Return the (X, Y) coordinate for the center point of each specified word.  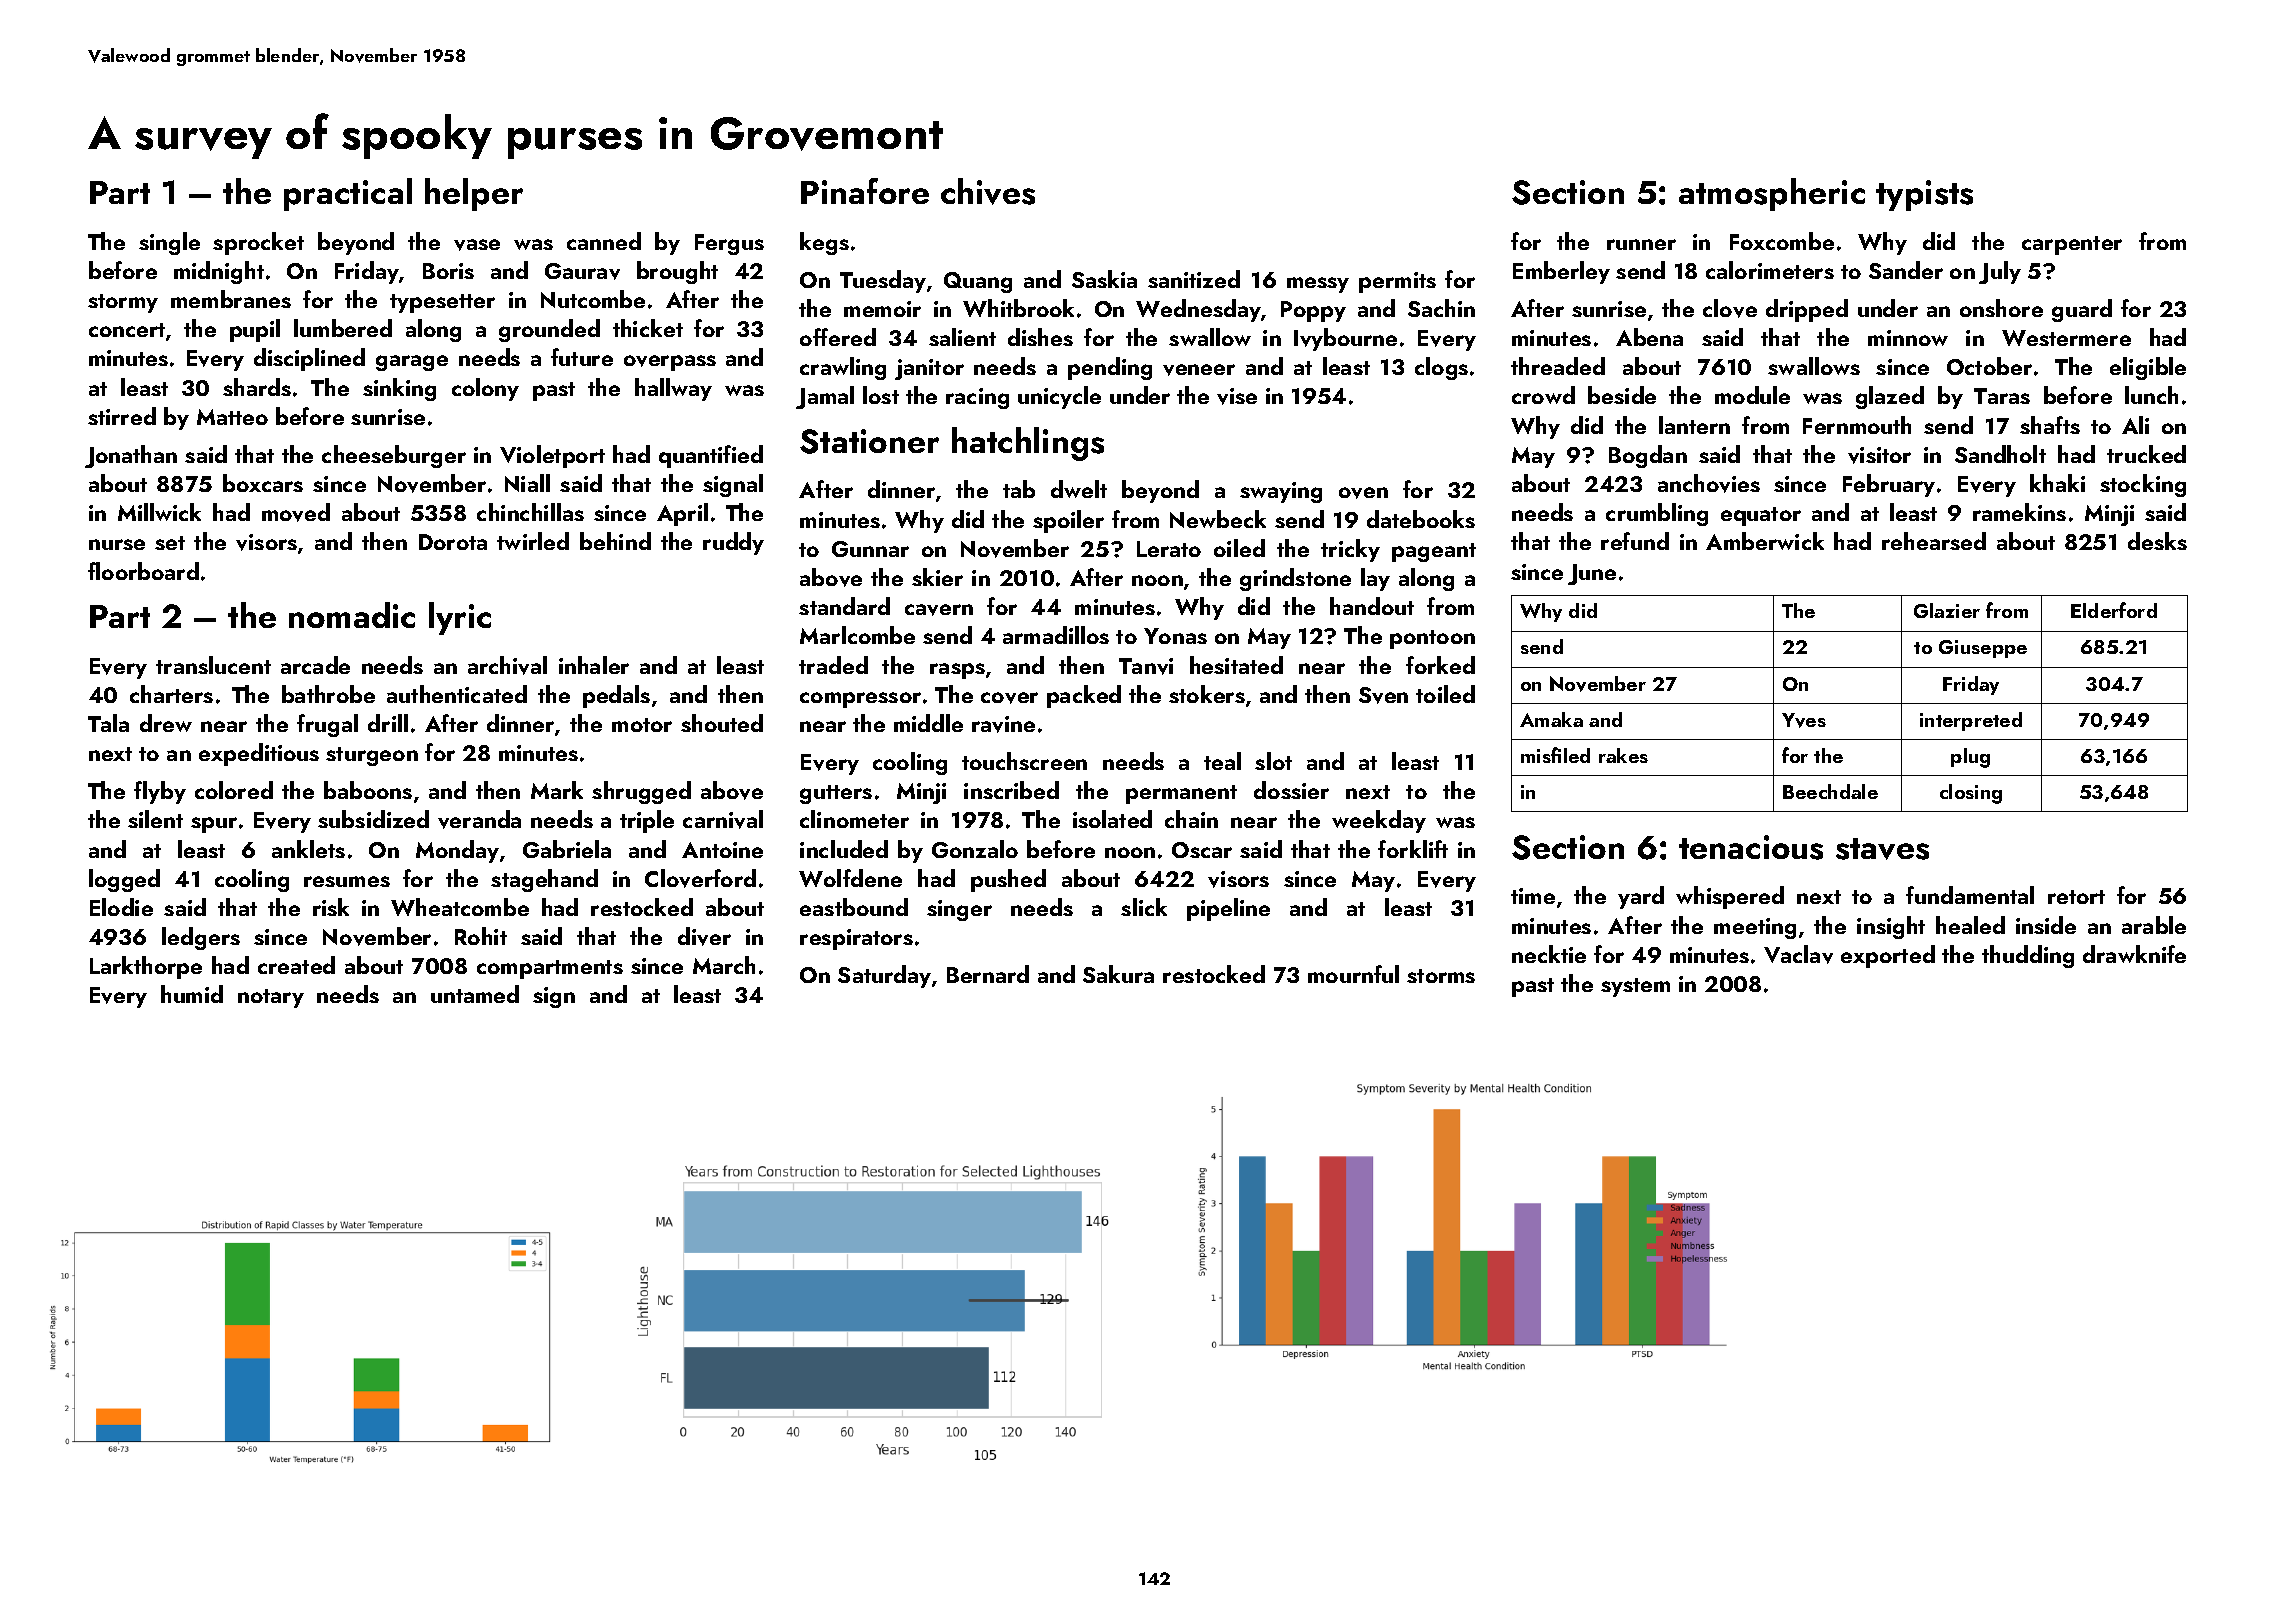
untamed (475, 994)
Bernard (988, 974)
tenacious (1751, 847)
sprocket (258, 243)
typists (1924, 195)
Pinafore (865, 191)
